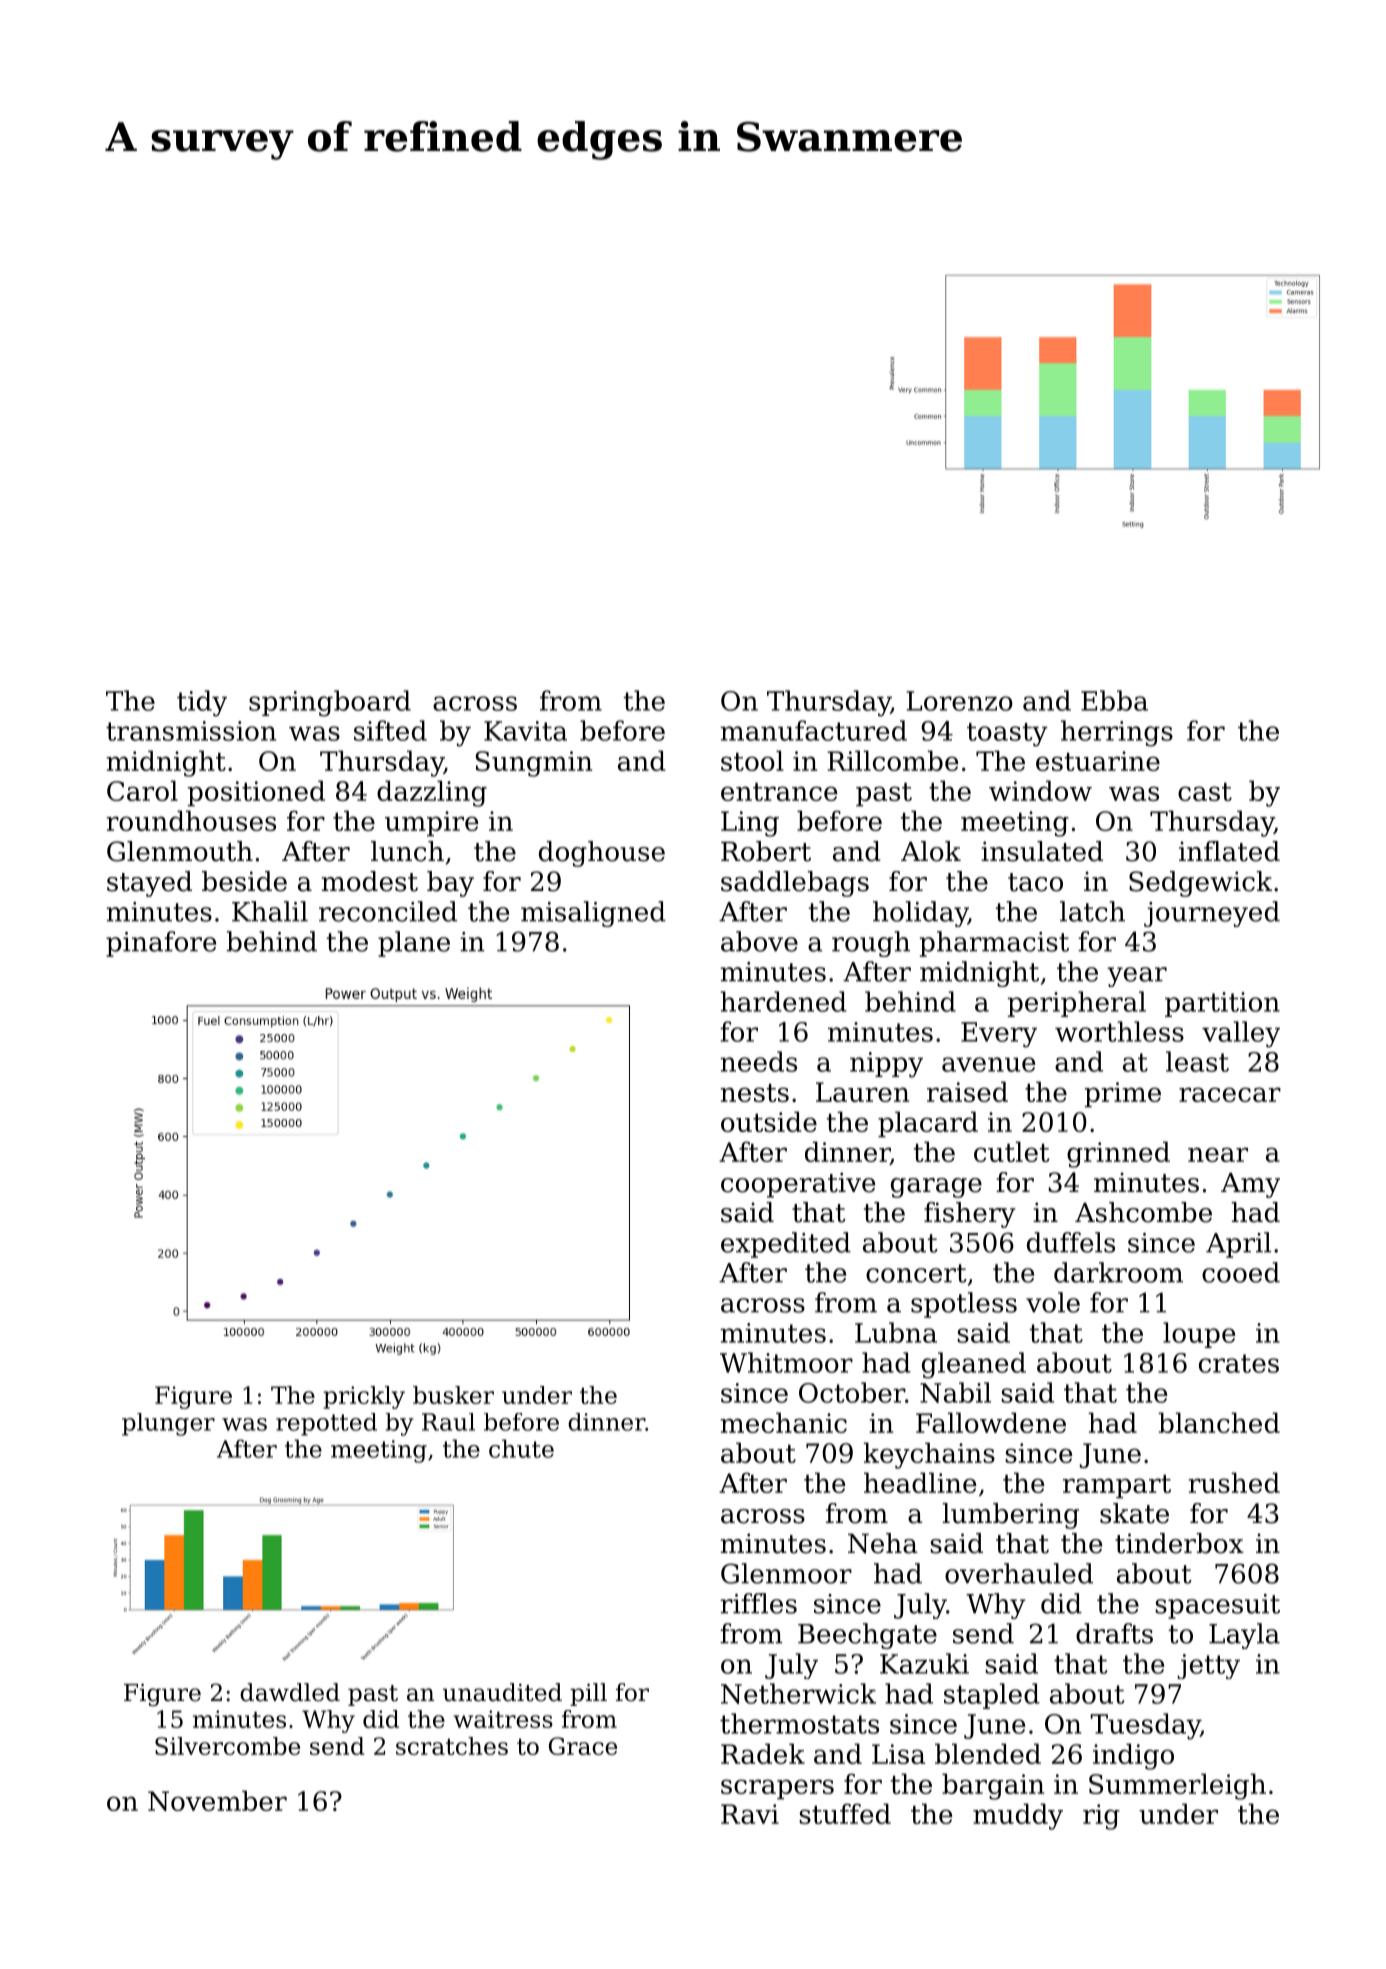  What do you see at coordinates (813, 730) in the screenshot?
I see `manufactured` at bounding box center [813, 730].
